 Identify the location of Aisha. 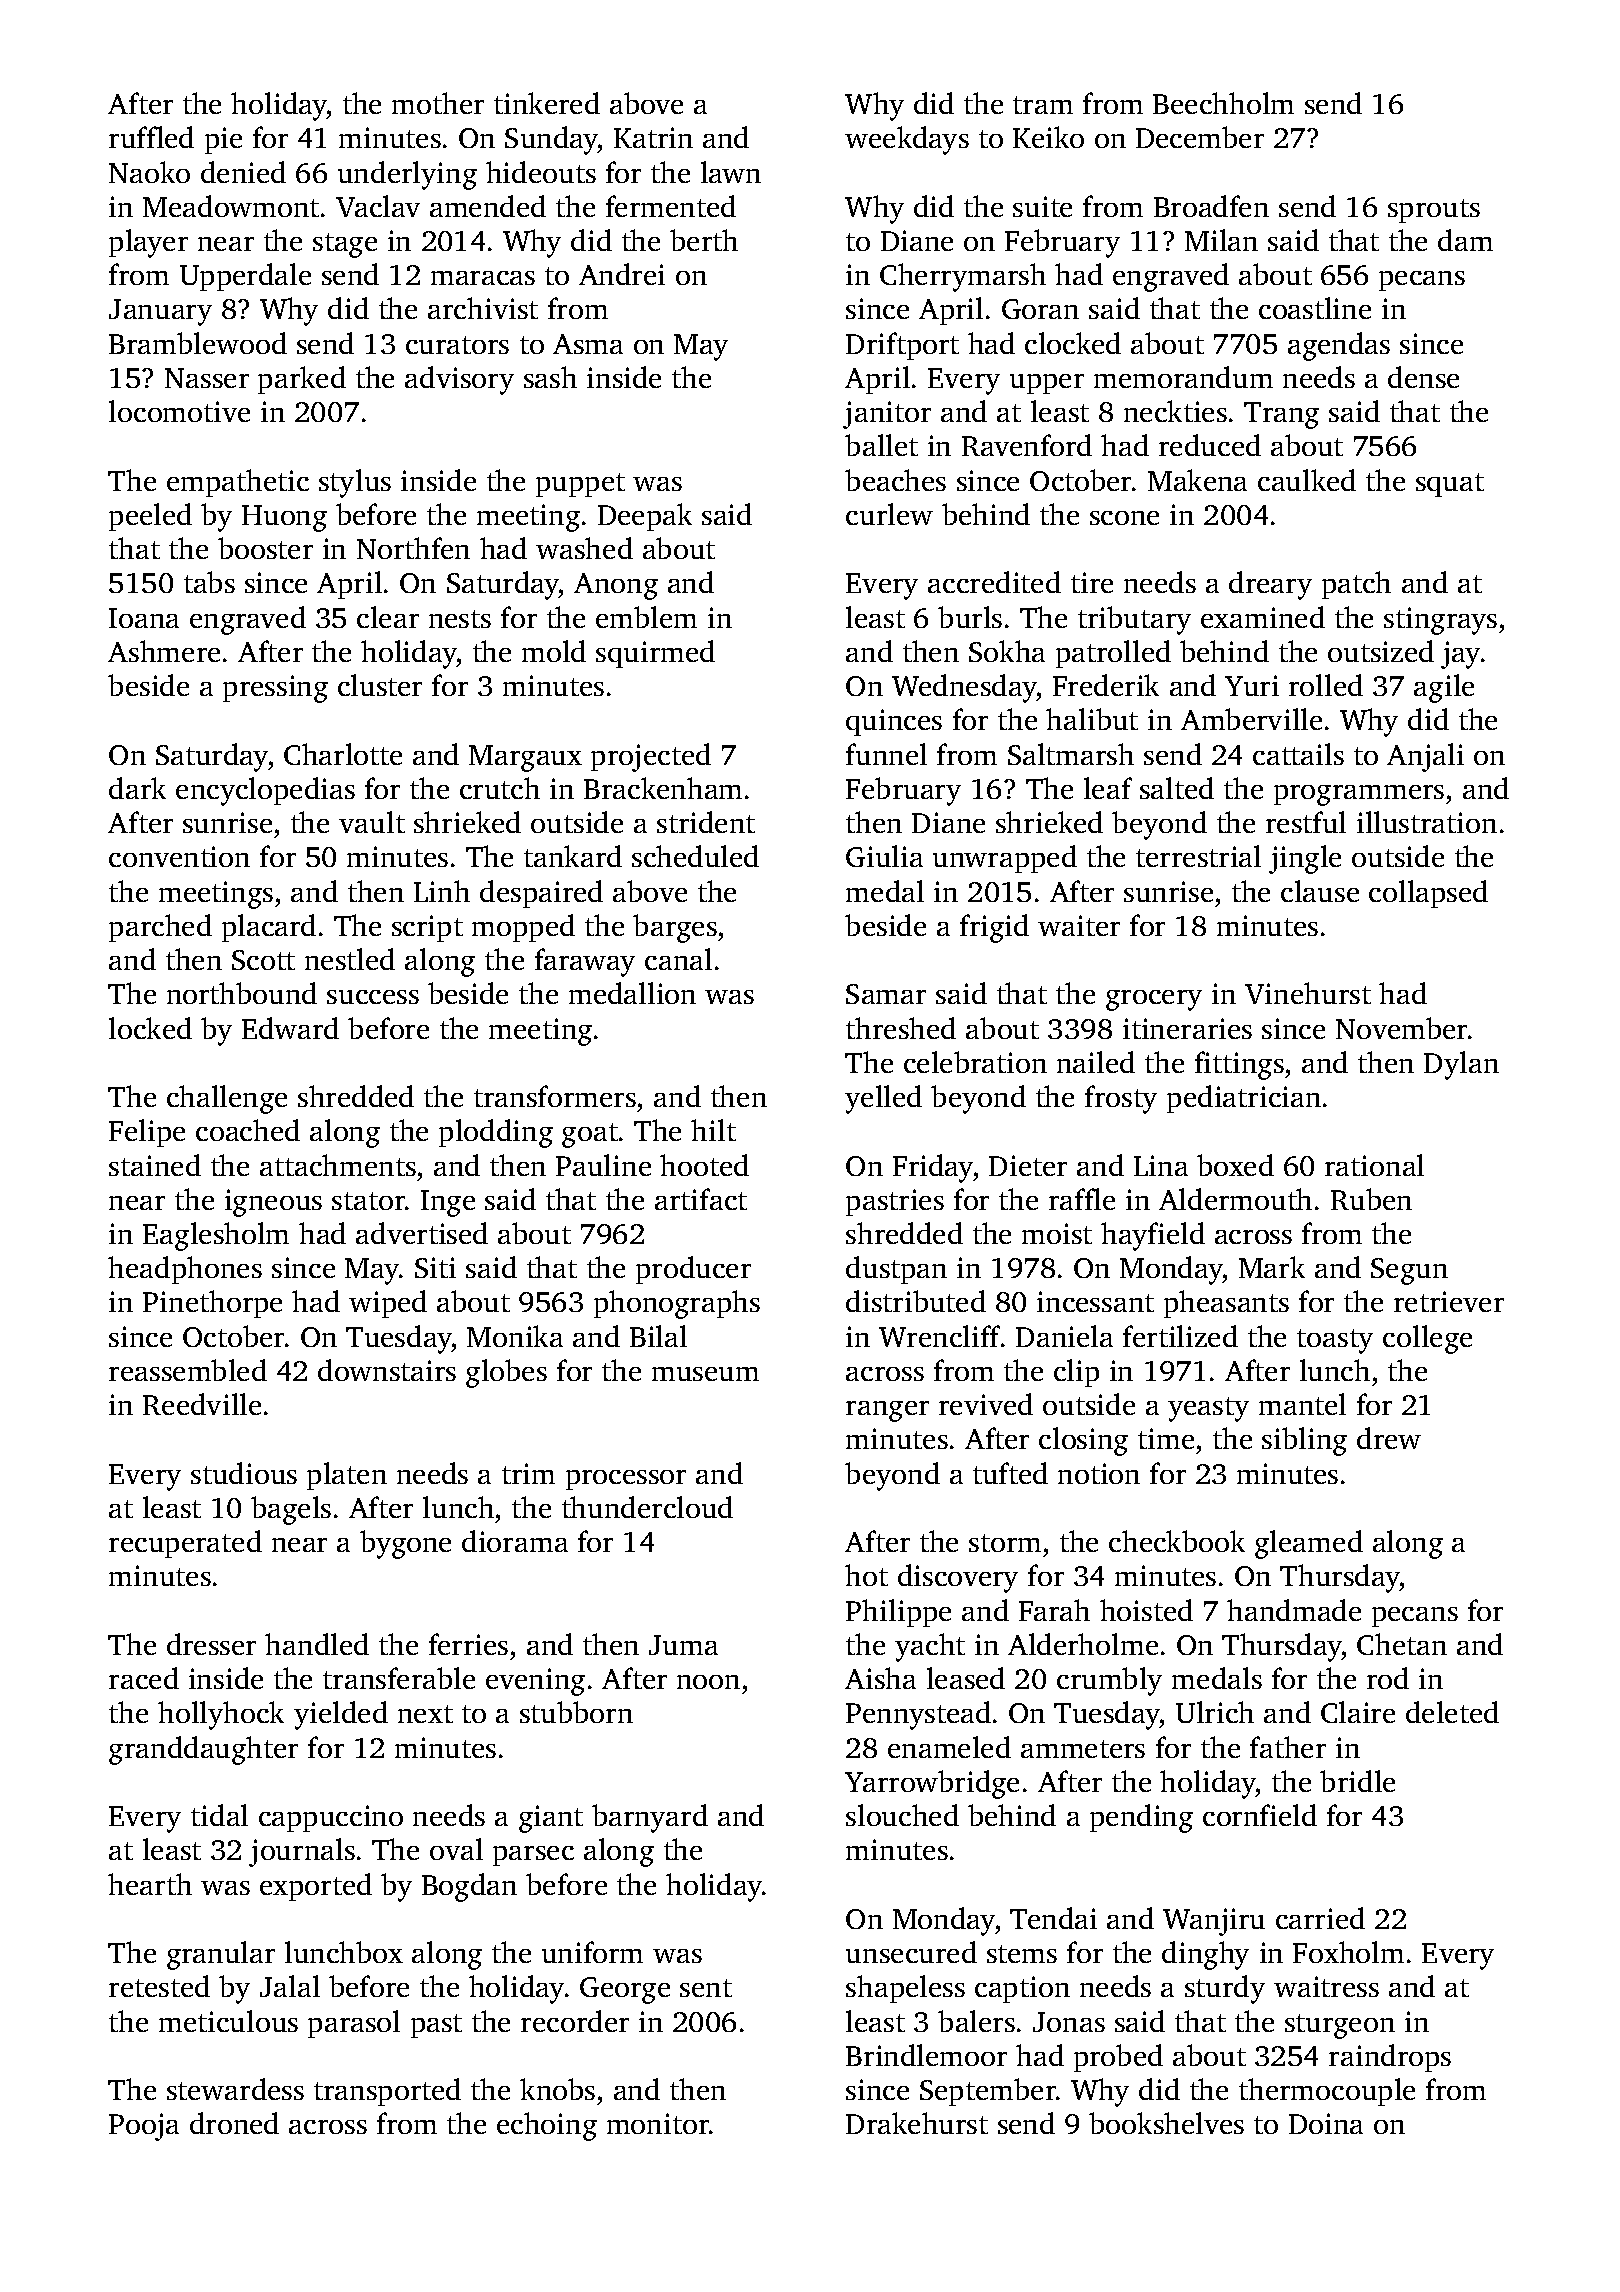
(880, 1678).
